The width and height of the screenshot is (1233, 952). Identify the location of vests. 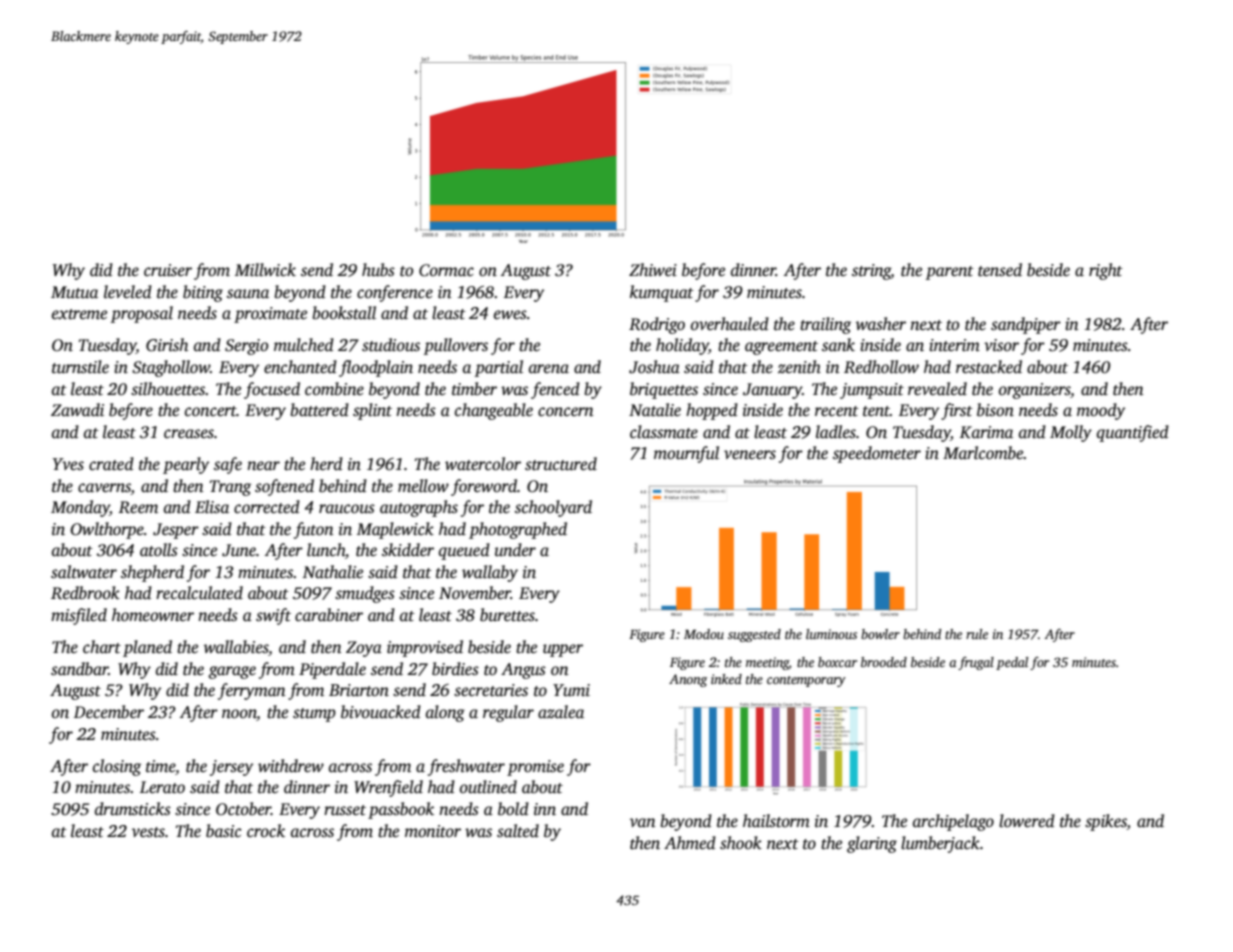
(148, 832).
